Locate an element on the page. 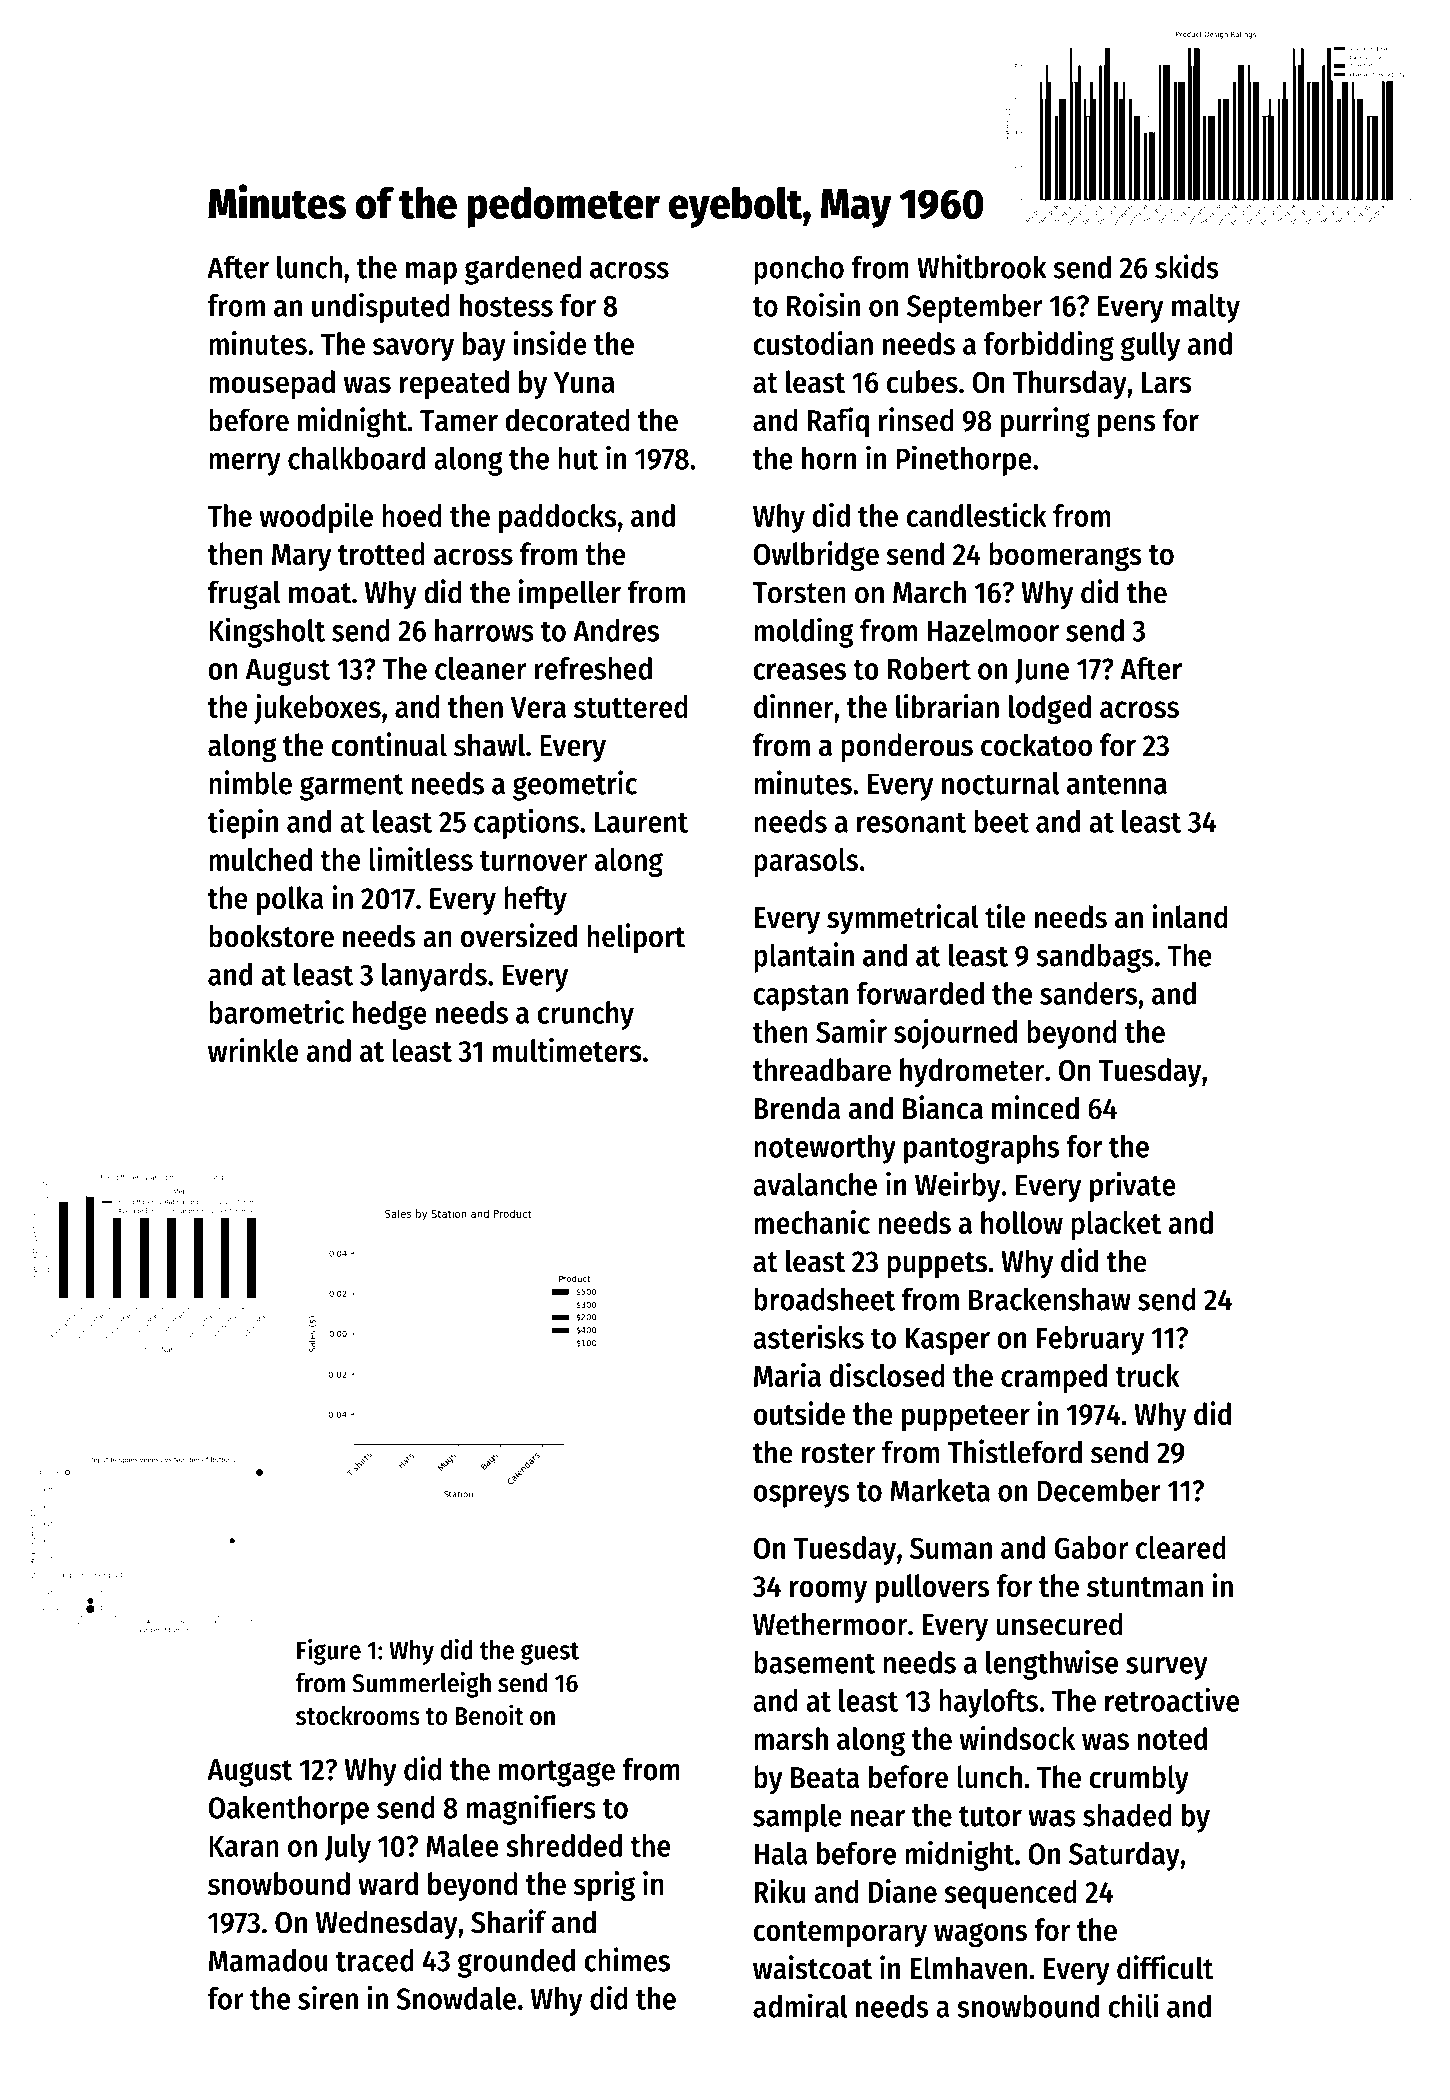 The height and width of the document is (2100, 1450). Rafiq is located at coordinates (838, 422).
